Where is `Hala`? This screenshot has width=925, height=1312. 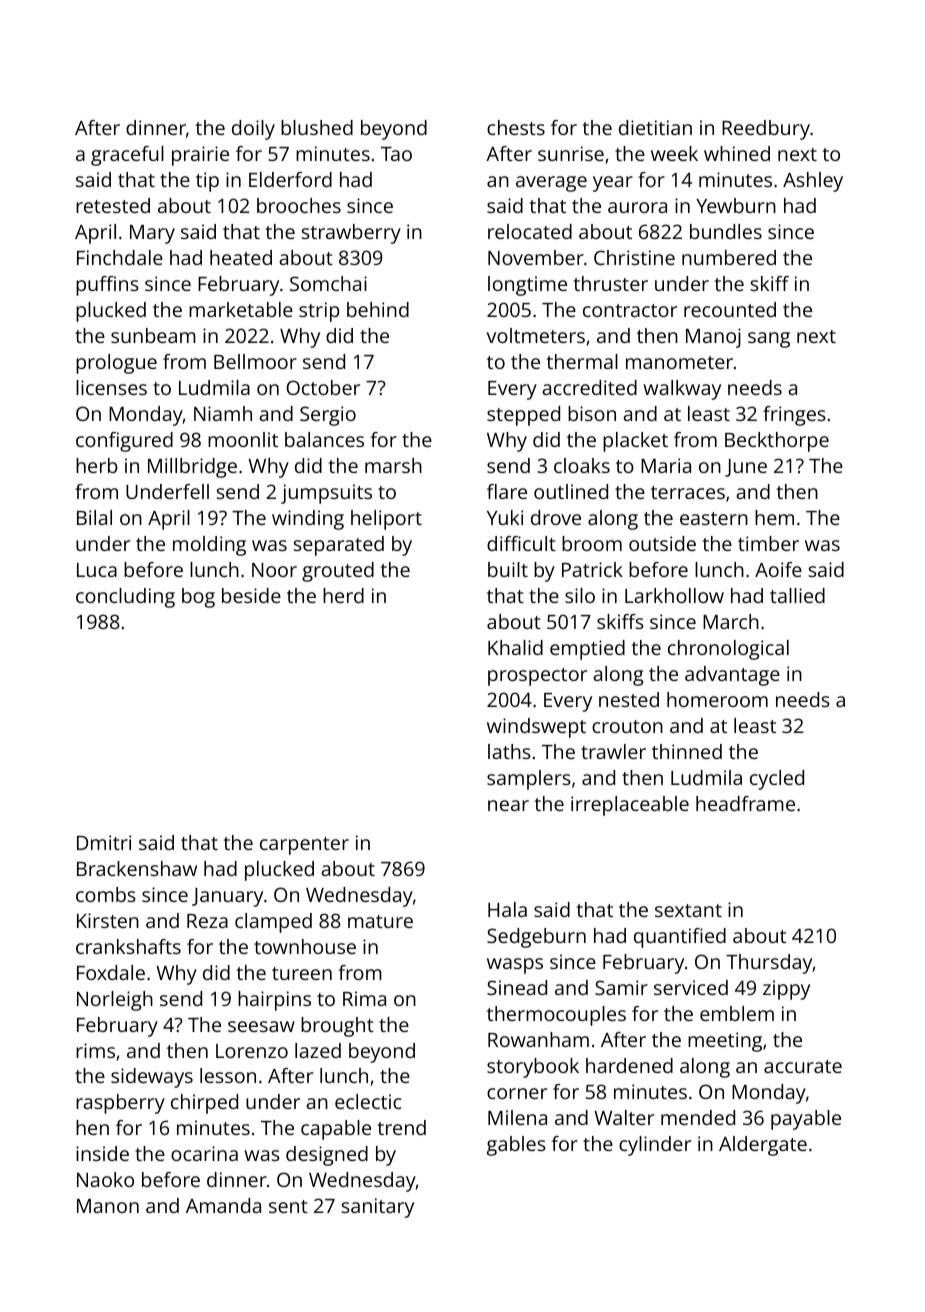
Hala is located at coordinates (507, 909).
